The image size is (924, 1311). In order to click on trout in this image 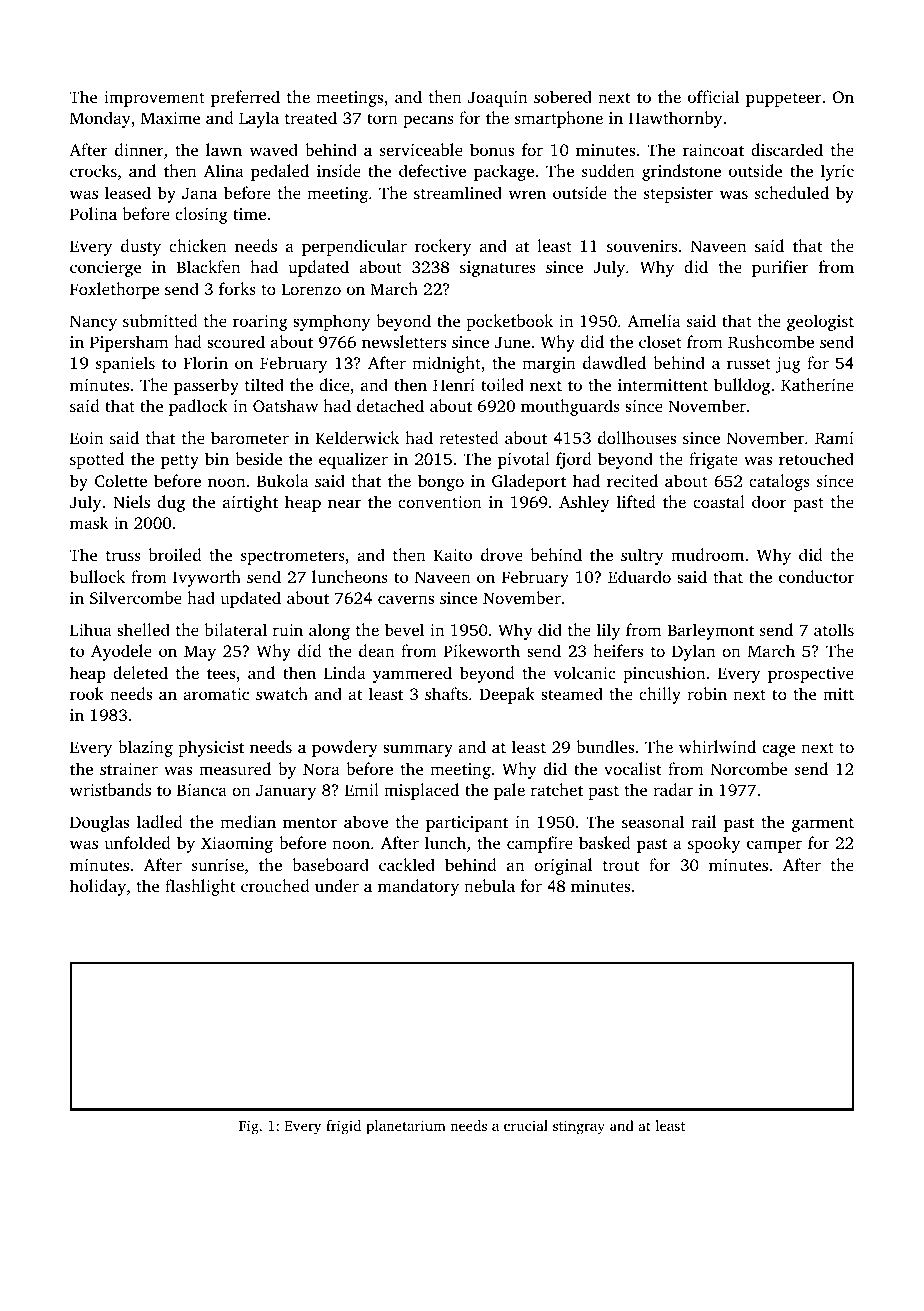, I will do `click(621, 866)`.
